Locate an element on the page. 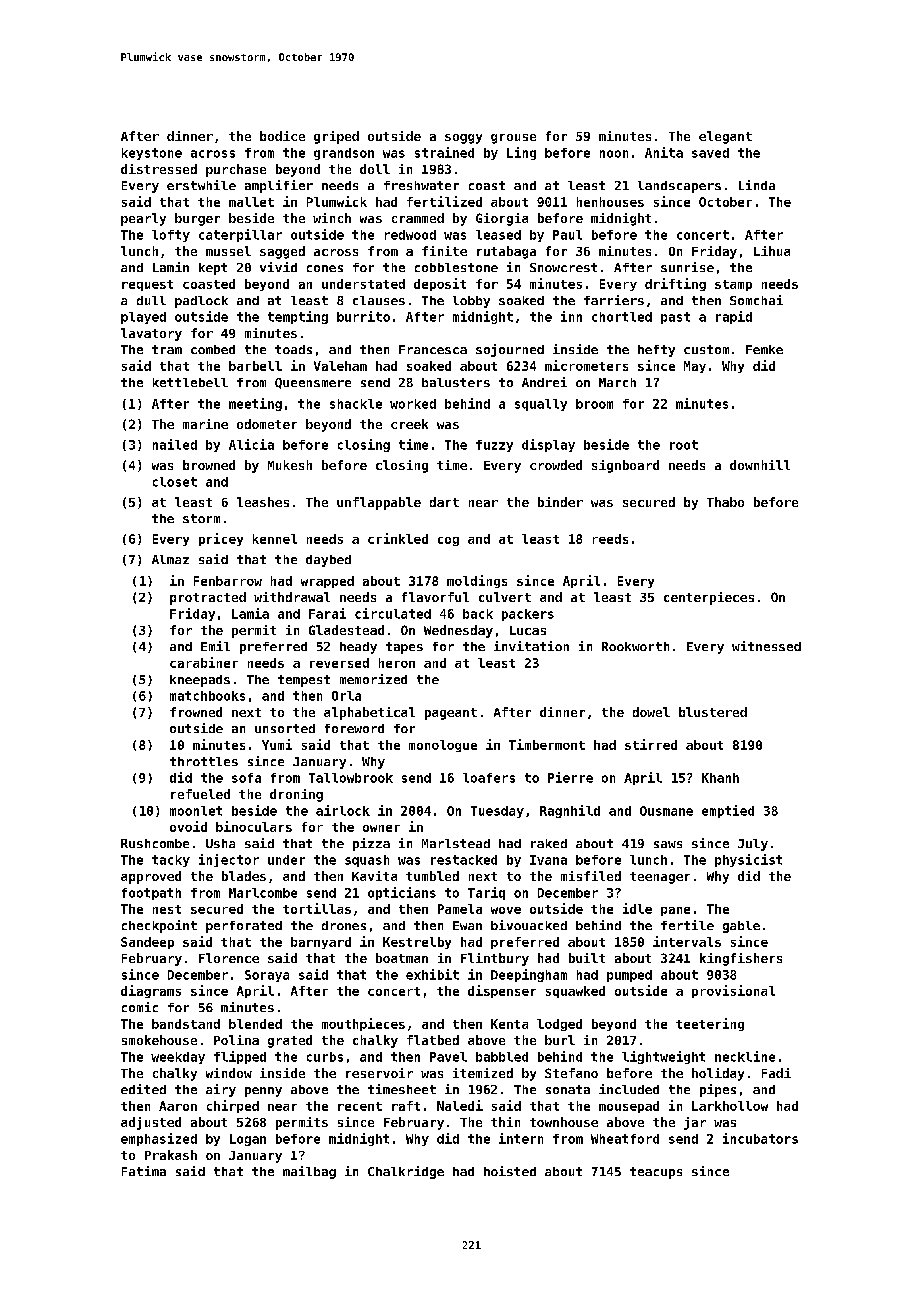 The width and height of the document is (924, 1308). refueled is located at coordinates (200, 794).
